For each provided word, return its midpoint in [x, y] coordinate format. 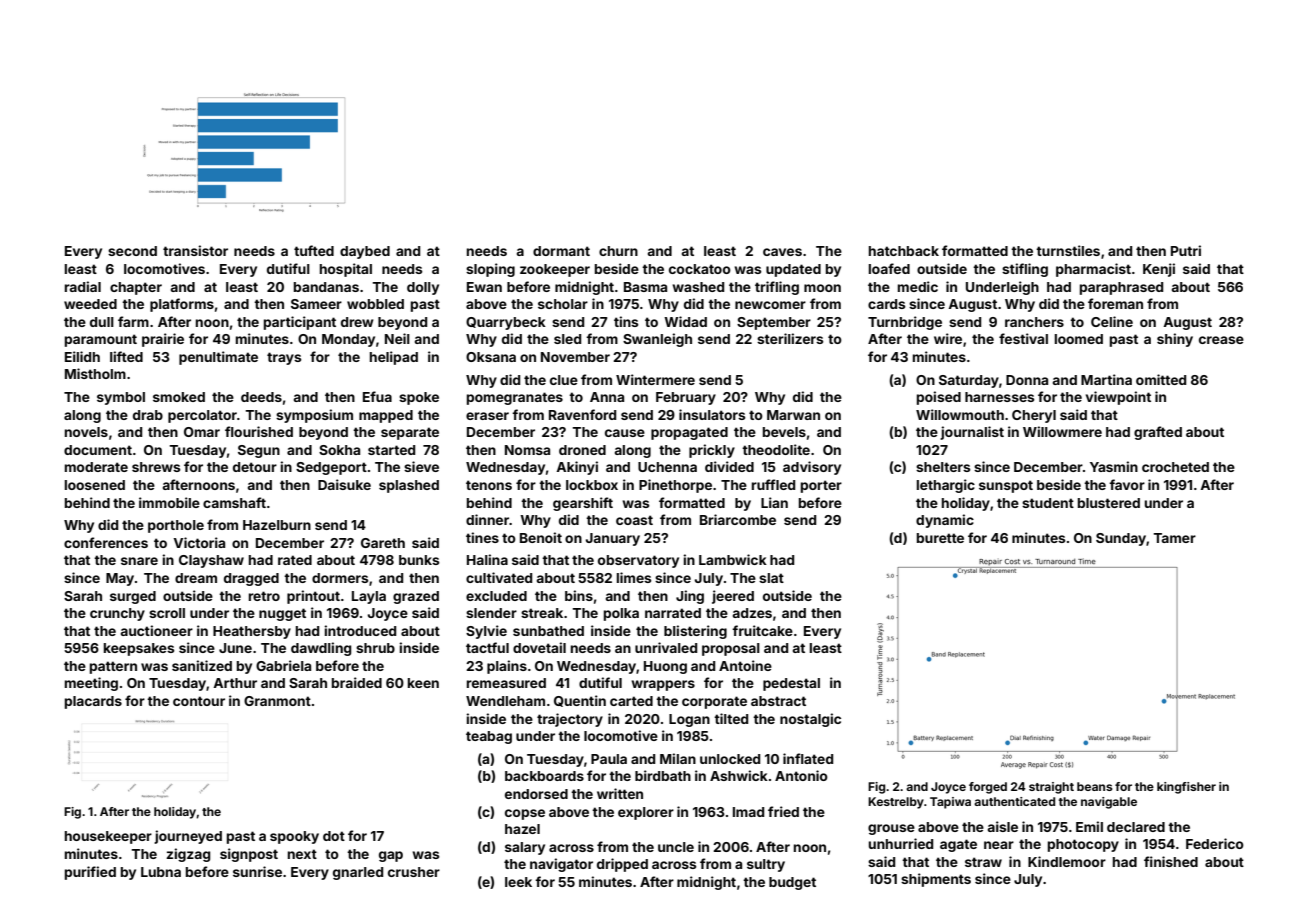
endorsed [536, 794]
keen [423, 683]
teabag [489, 737]
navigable [1109, 803]
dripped [622, 865]
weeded [90, 304]
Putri [1186, 250]
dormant [561, 251]
